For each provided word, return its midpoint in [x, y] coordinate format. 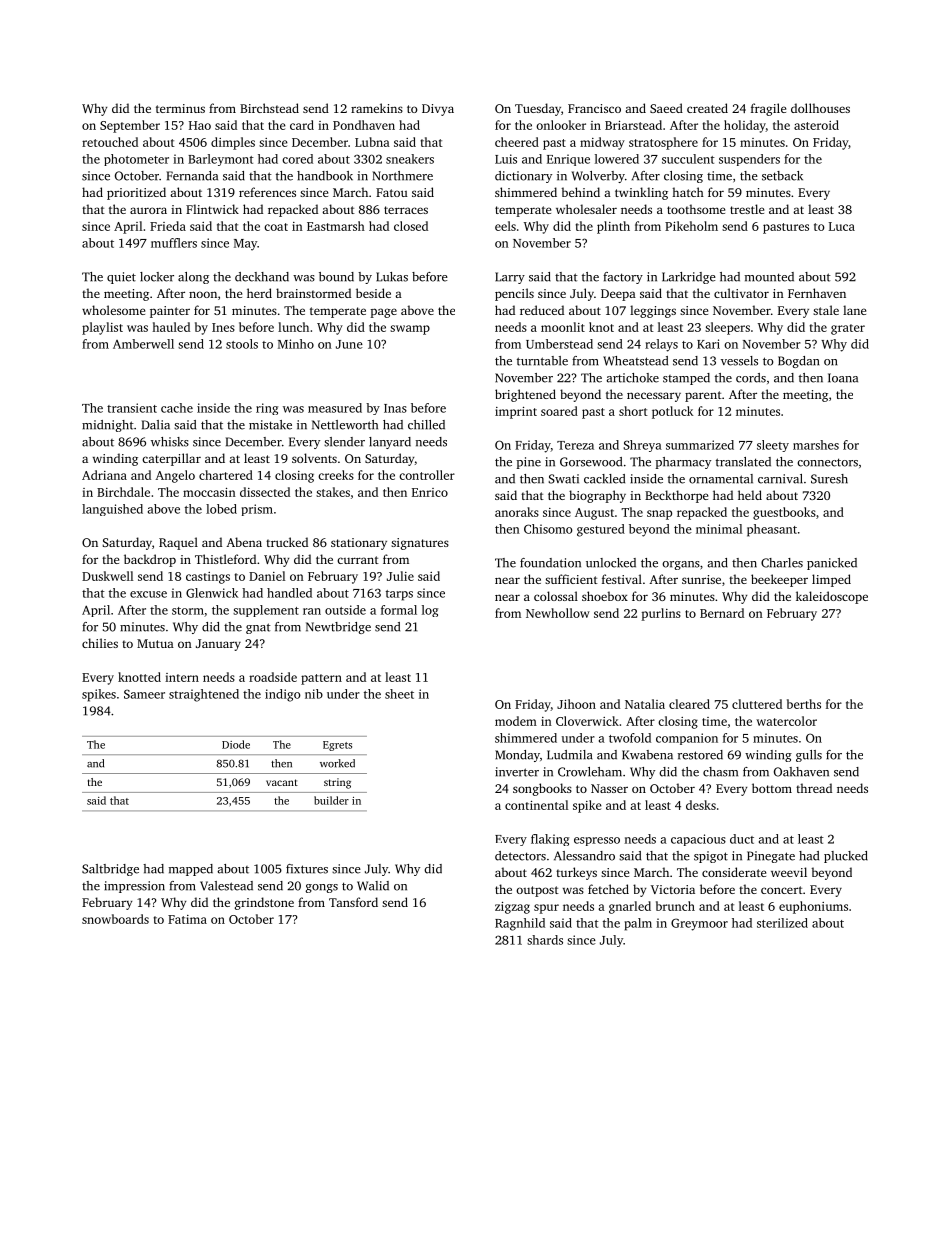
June [349, 344]
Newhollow [558, 613]
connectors [827, 462]
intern [182, 677]
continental [536, 805]
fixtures [307, 869]
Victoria [673, 889]
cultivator [741, 293]
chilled [426, 425]
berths [804, 704]
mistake [270, 425]
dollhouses [820, 108]
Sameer [144, 694]
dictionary [523, 177]
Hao [200, 125]
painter [170, 312]
